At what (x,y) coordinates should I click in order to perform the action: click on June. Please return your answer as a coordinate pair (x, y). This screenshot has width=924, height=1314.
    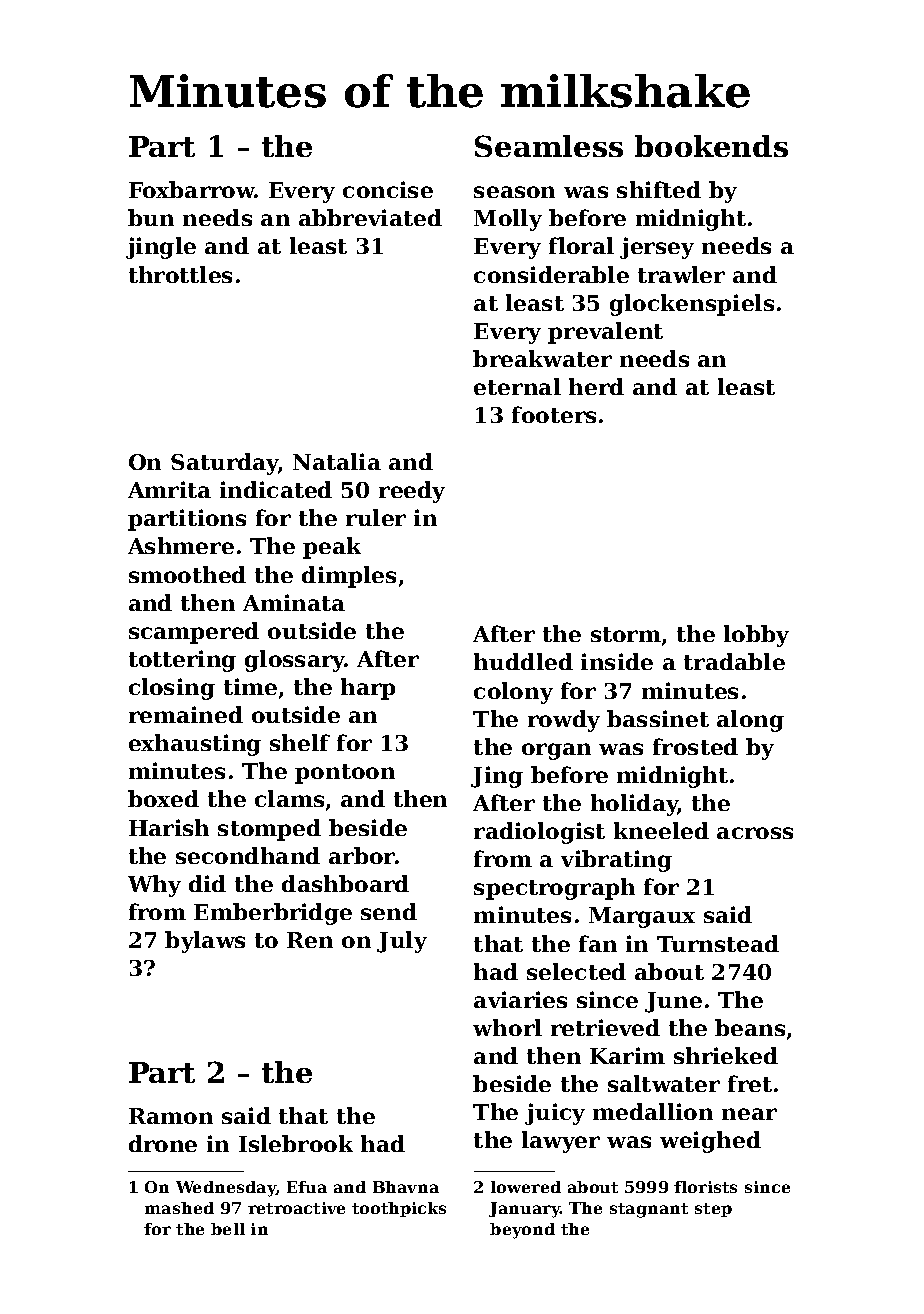
    Looking at the image, I should click on (673, 1002).
